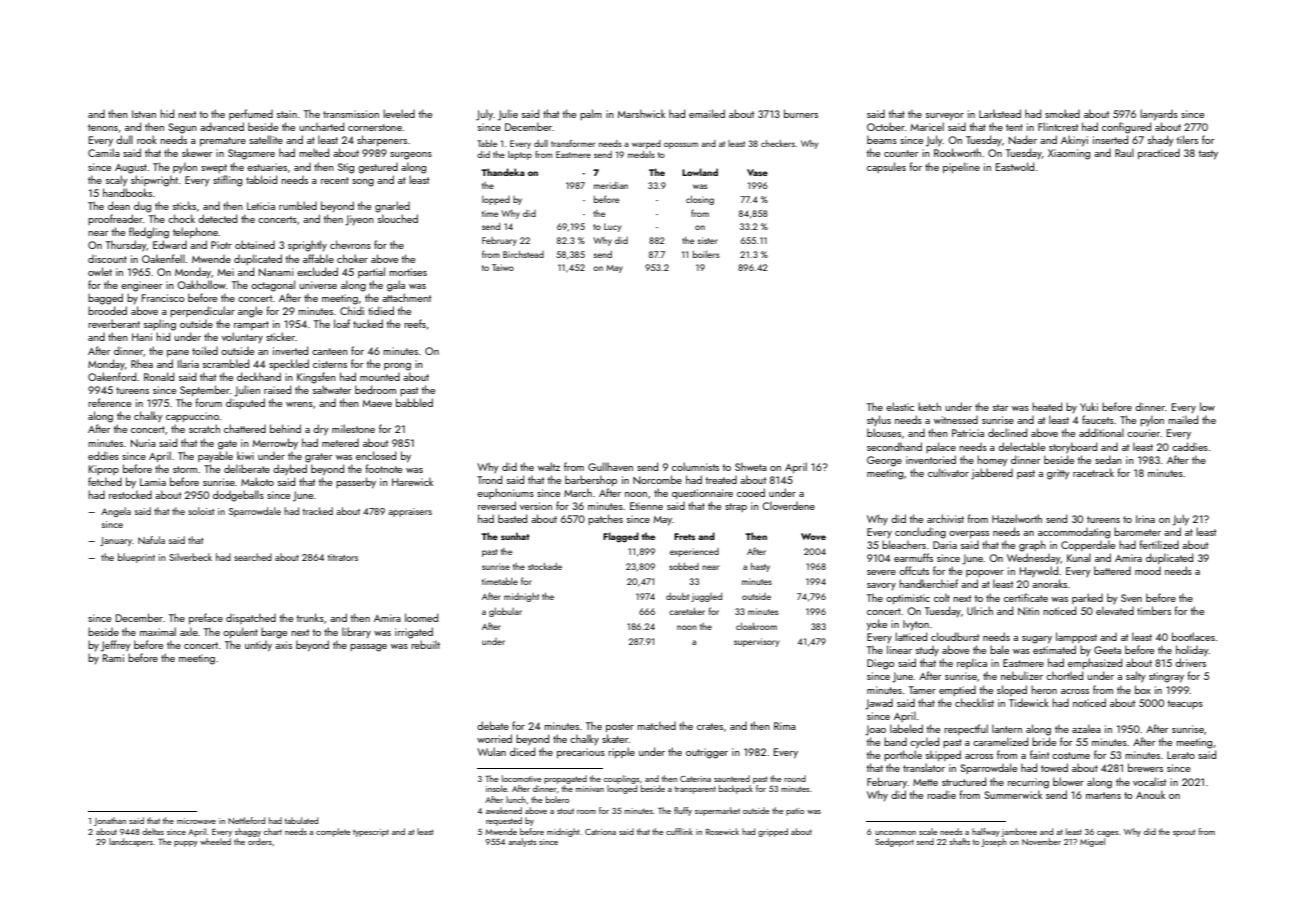  What do you see at coordinates (1062, 113) in the image?
I see `smoked` at bounding box center [1062, 113].
